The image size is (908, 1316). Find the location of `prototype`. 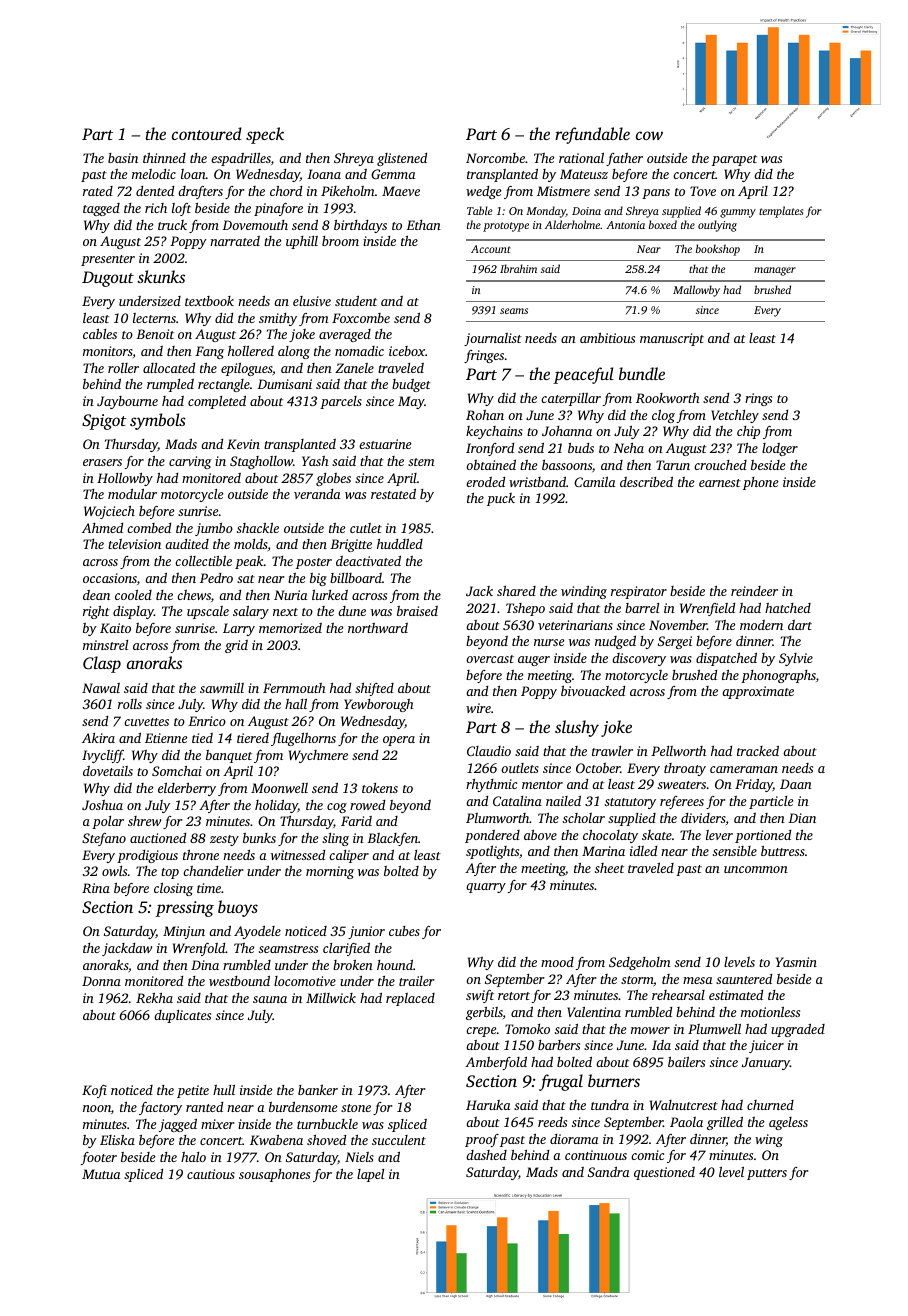

prototype is located at coordinates (506, 227).
